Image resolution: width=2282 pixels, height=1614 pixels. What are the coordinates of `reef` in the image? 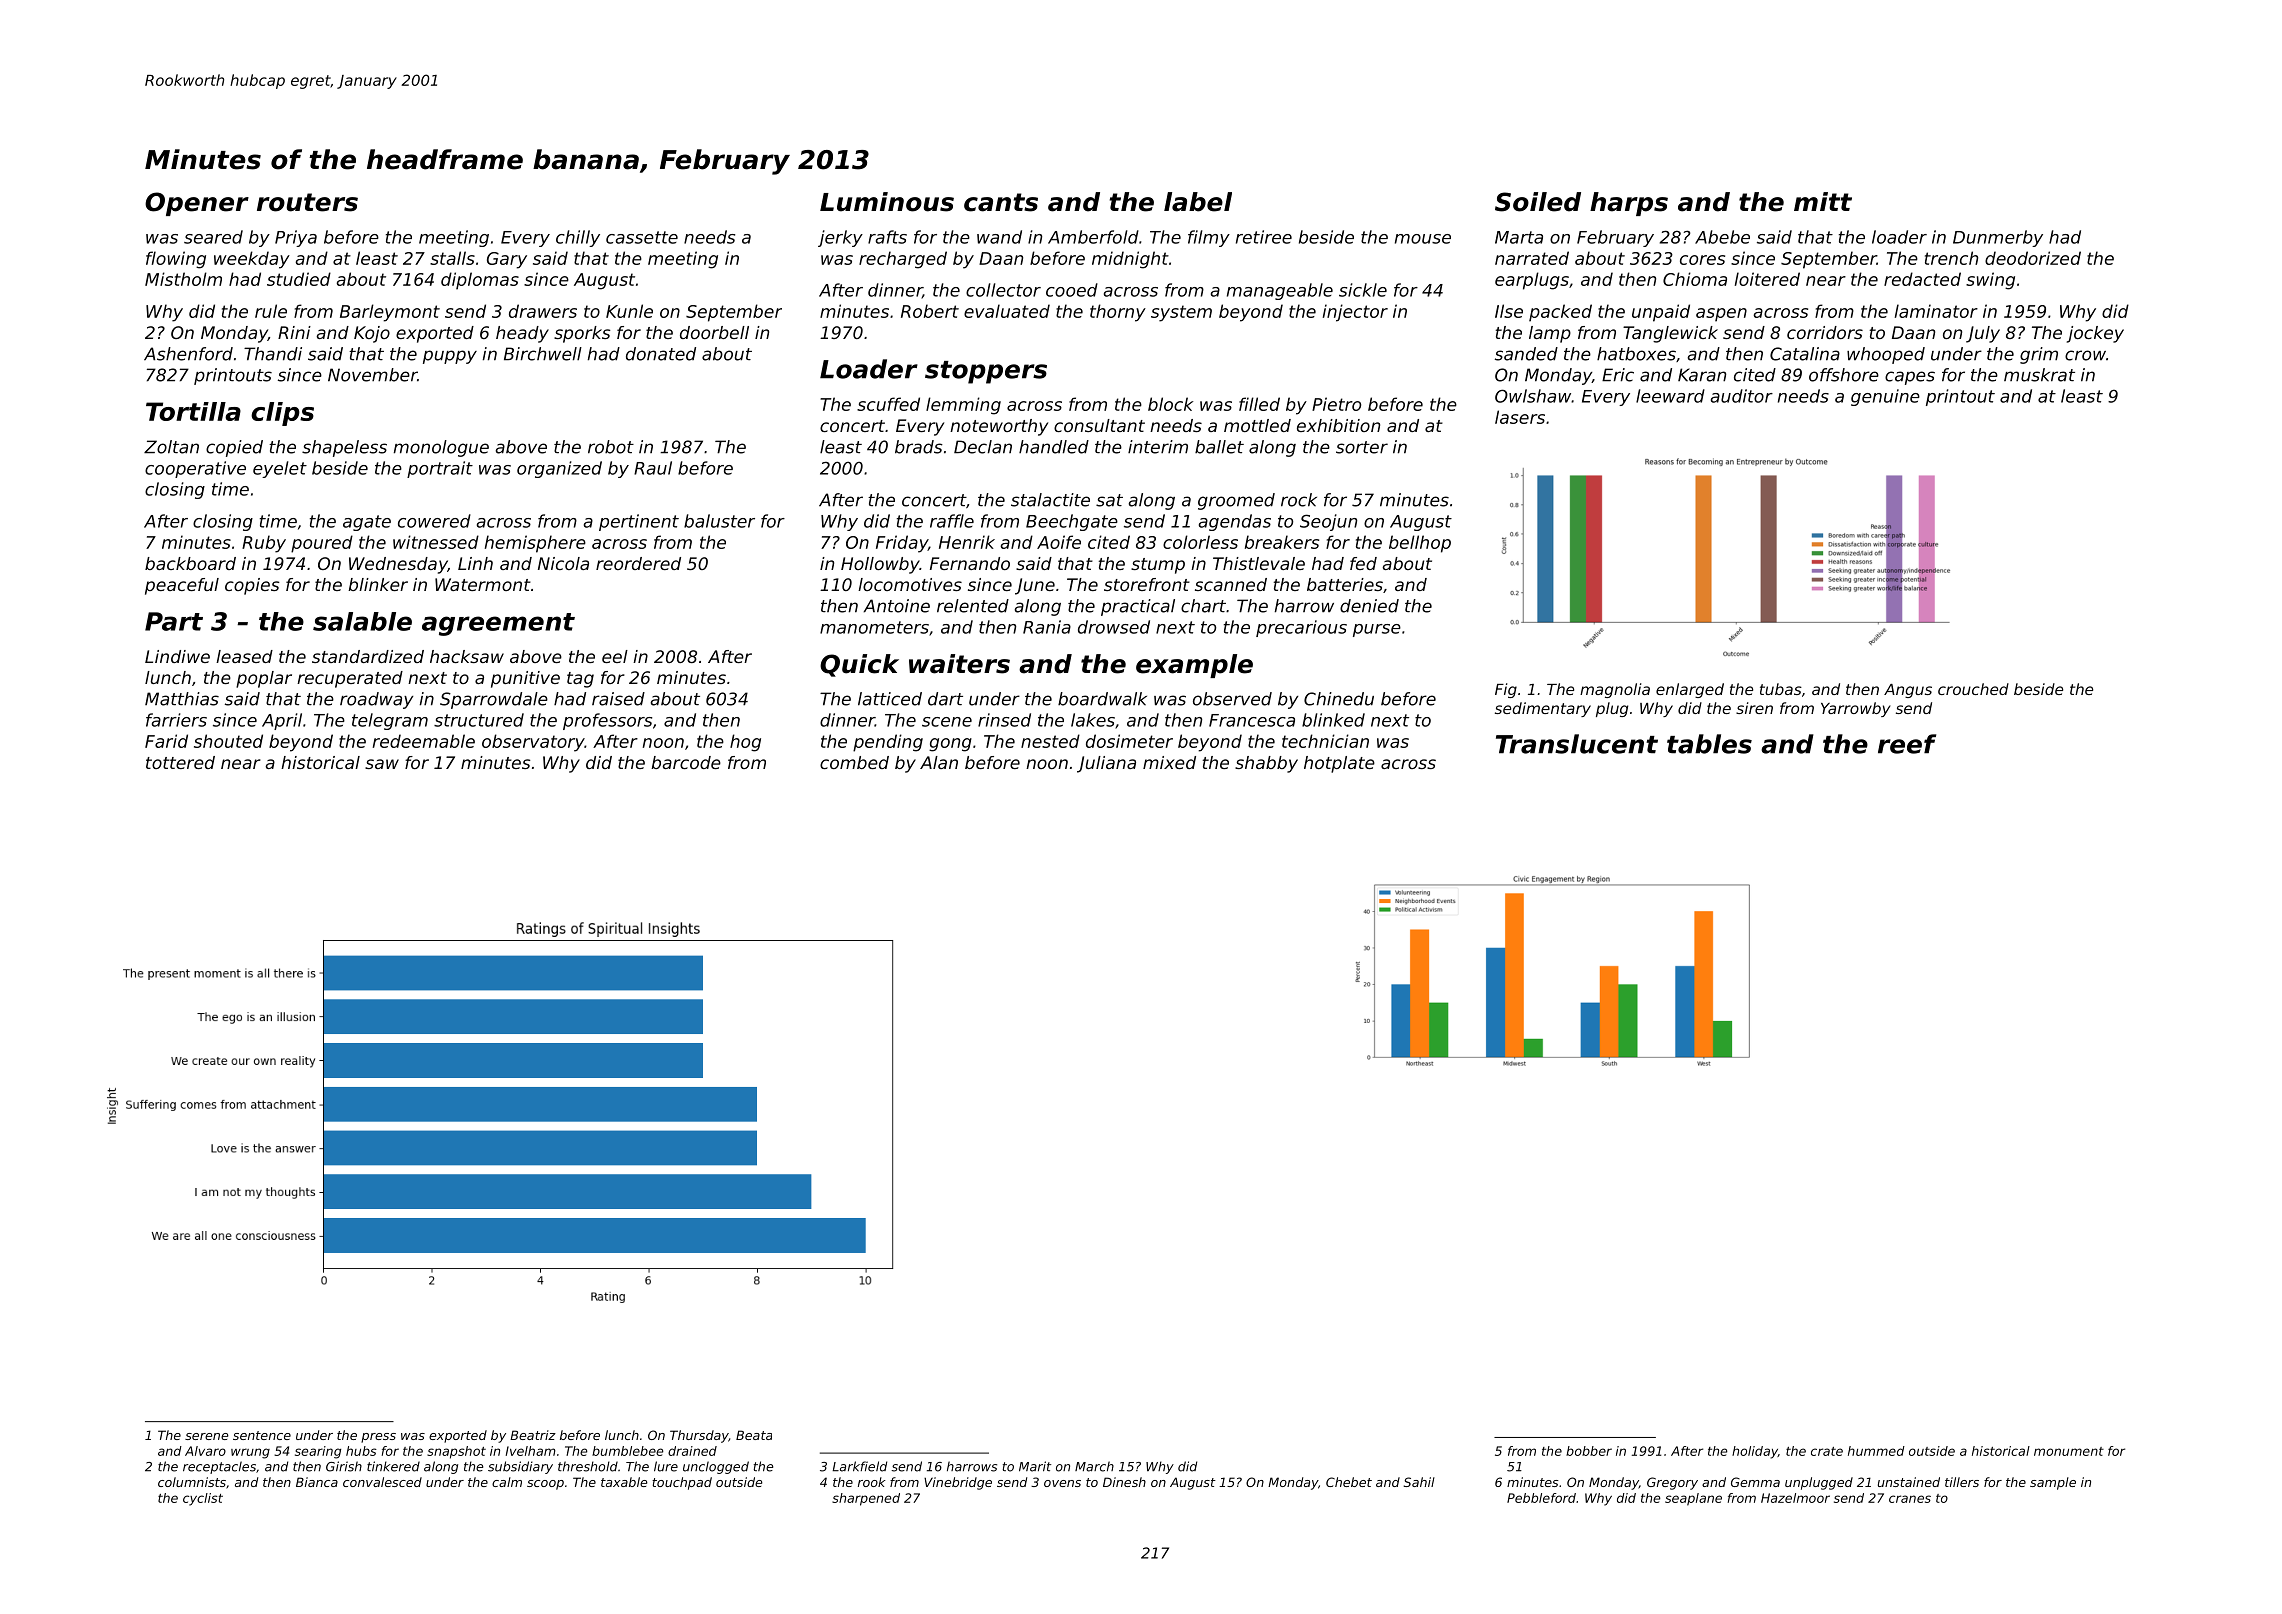 It's located at (1907, 744).
